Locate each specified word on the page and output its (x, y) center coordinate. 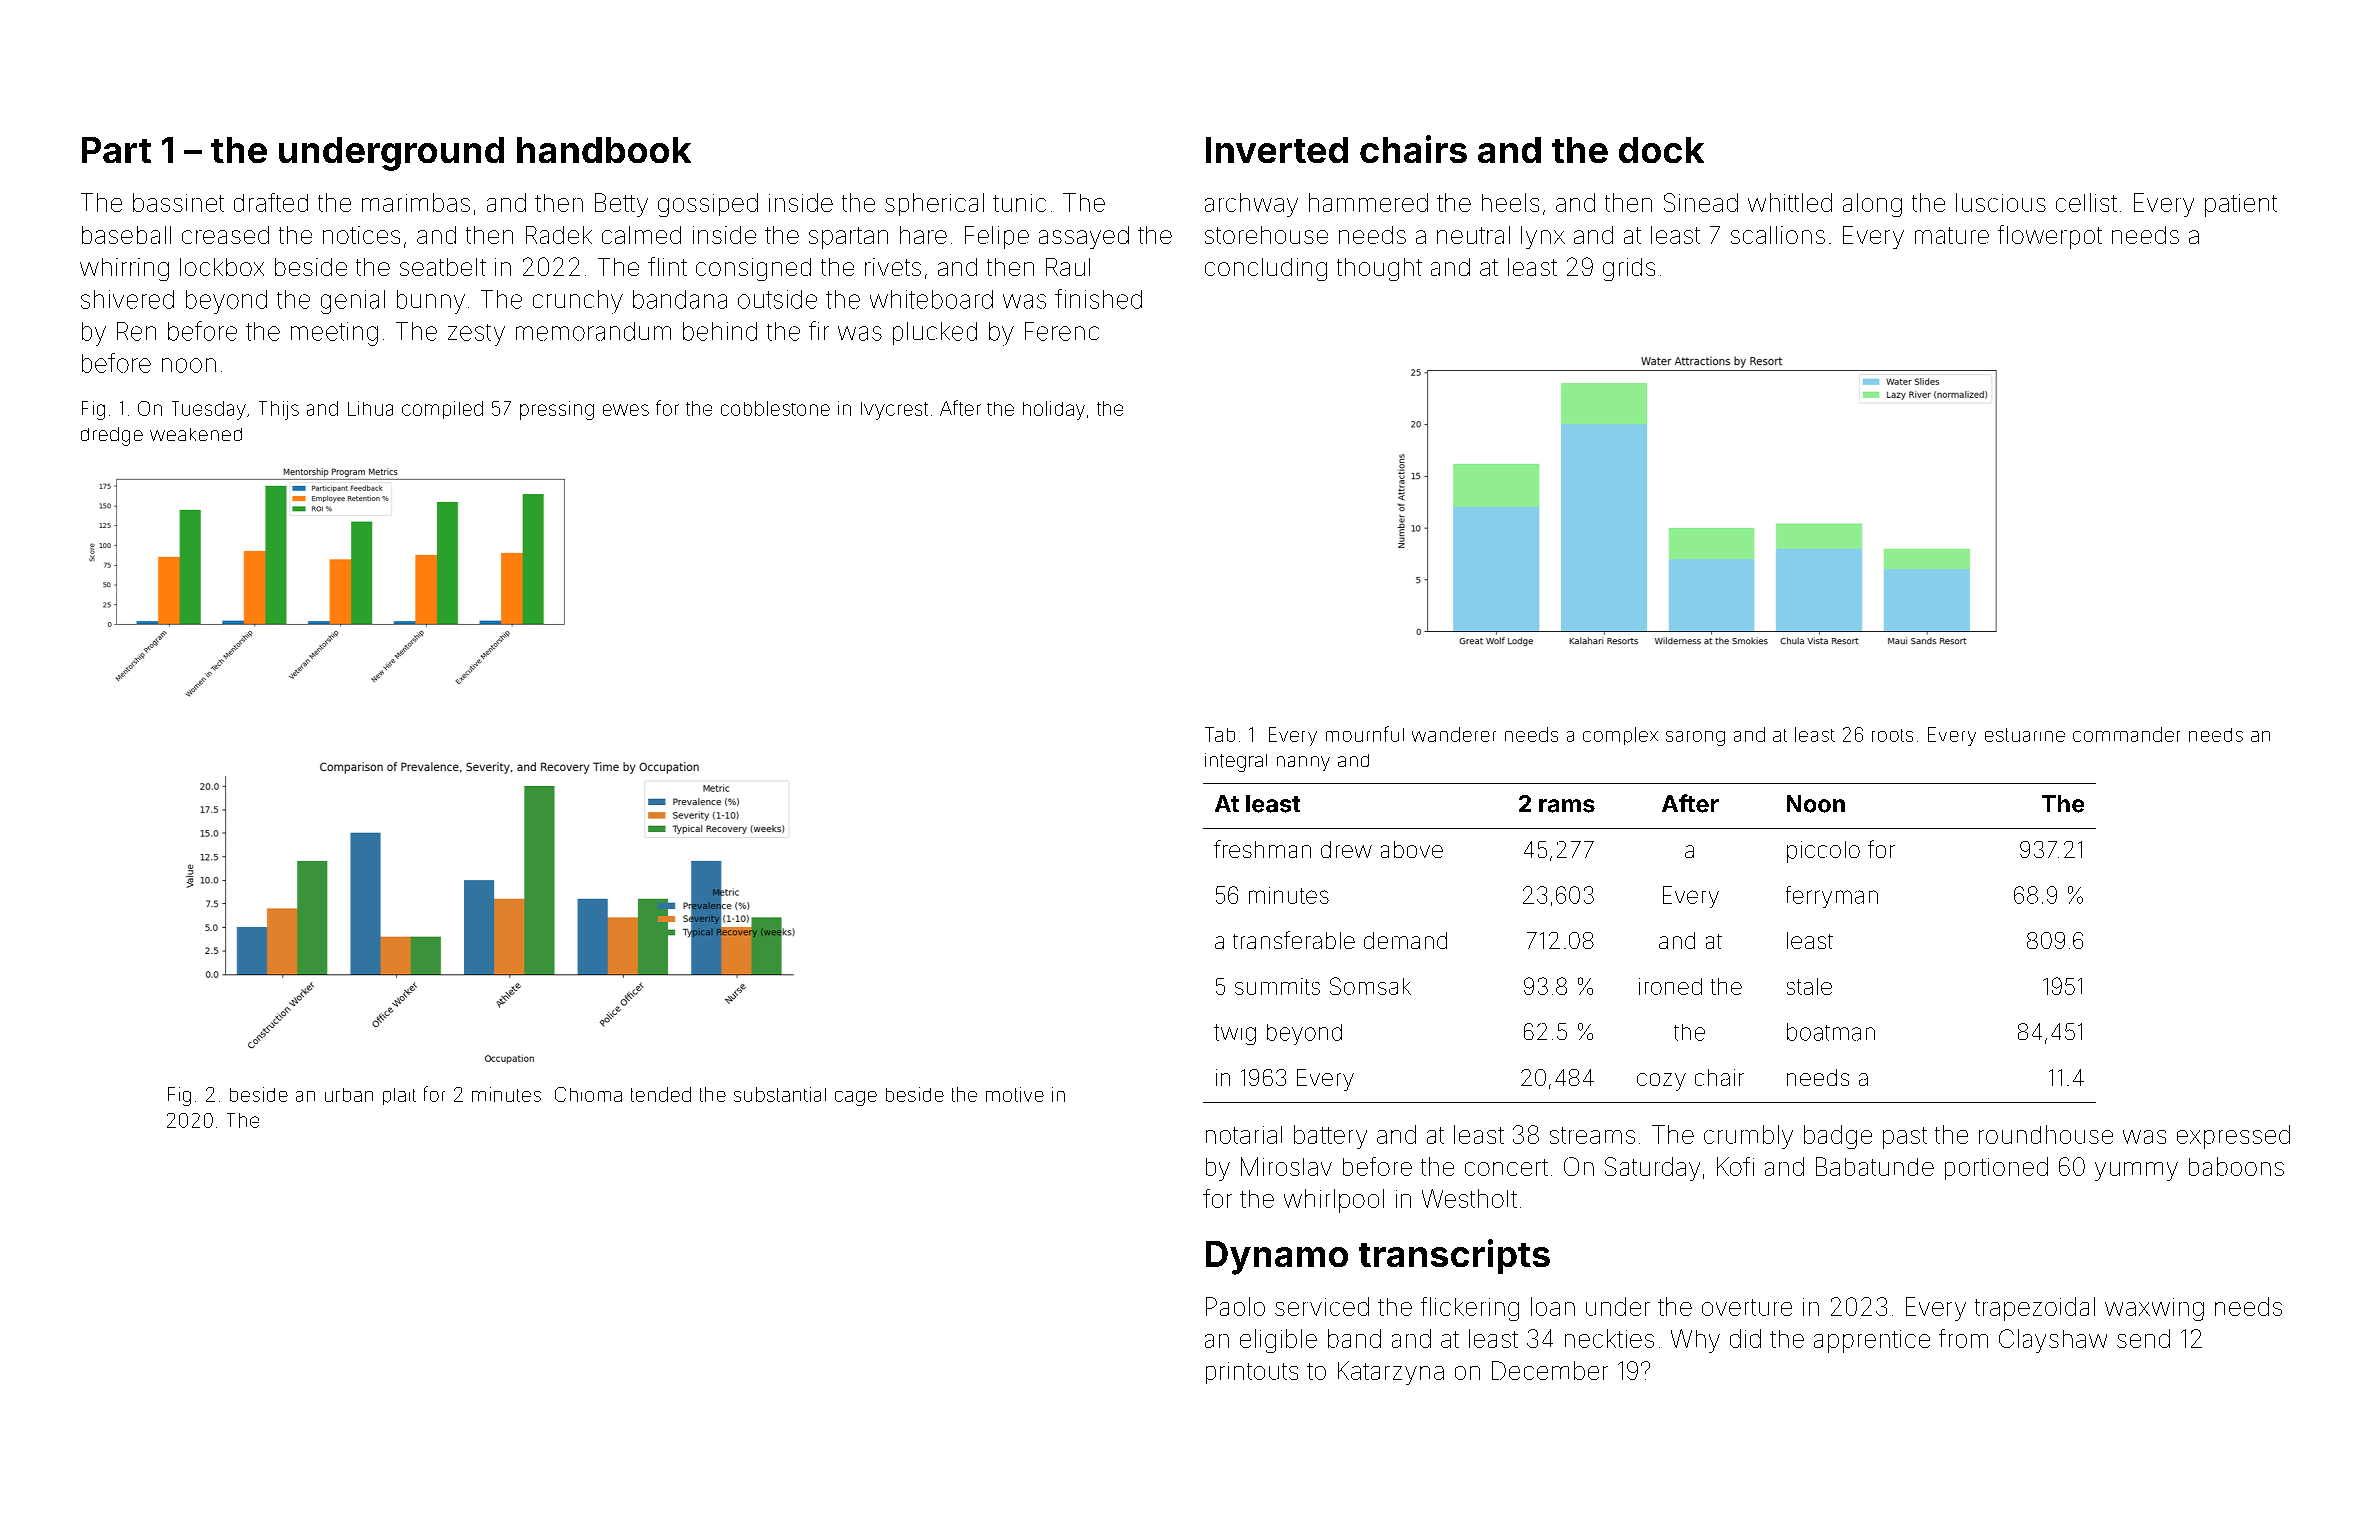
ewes (626, 410)
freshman (1262, 849)
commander (2126, 734)
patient (2241, 205)
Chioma (588, 1094)
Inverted (1277, 150)
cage (856, 1098)
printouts (1252, 1373)
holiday (1054, 410)
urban (349, 1095)
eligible (1278, 1341)
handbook (604, 150)
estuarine (2025, 735)
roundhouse (2046, 1134)
